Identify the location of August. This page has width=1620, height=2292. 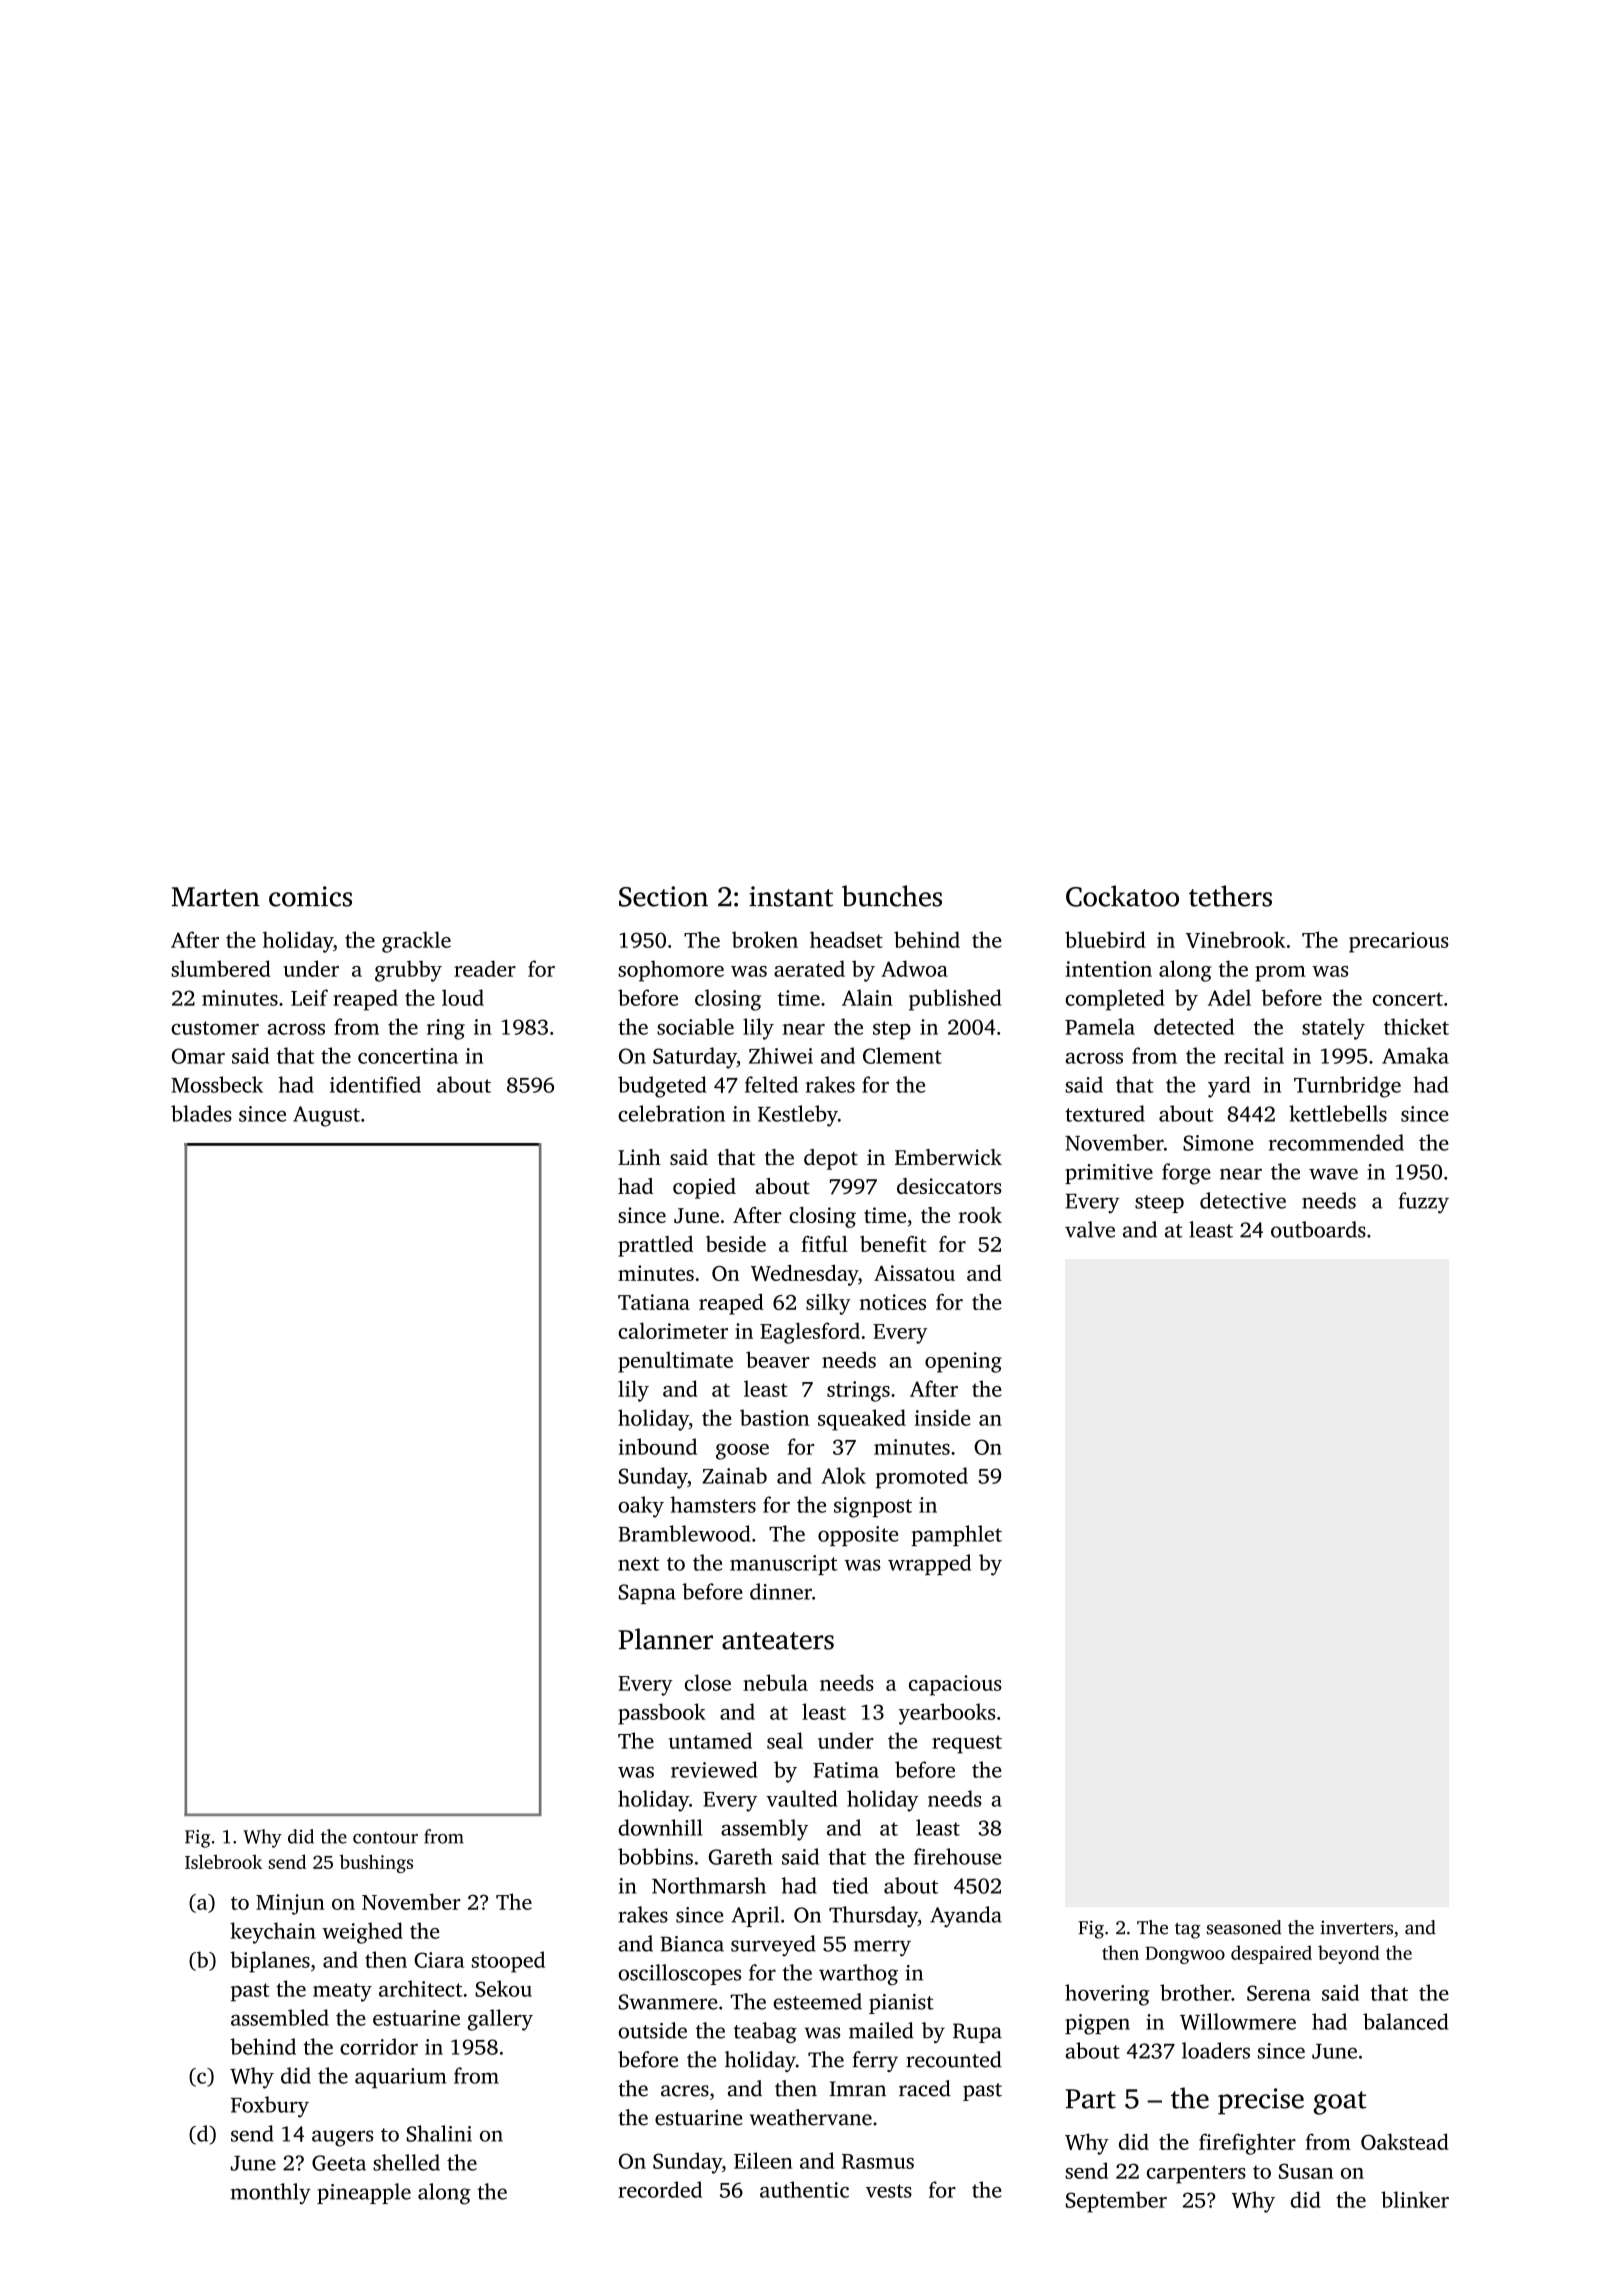
(326, 1116).
